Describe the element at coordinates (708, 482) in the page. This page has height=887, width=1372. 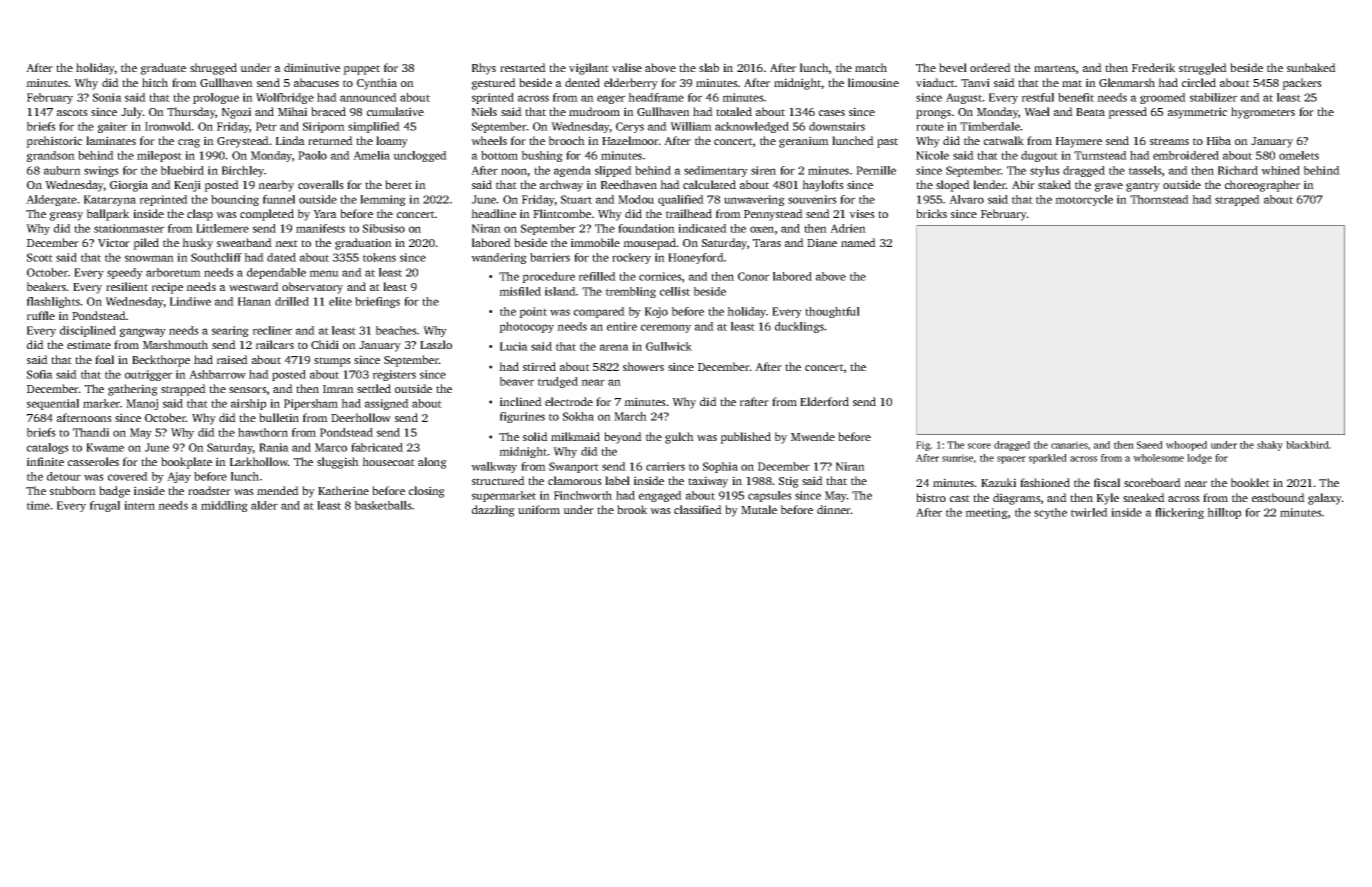
I see `taxiway` at that location.
